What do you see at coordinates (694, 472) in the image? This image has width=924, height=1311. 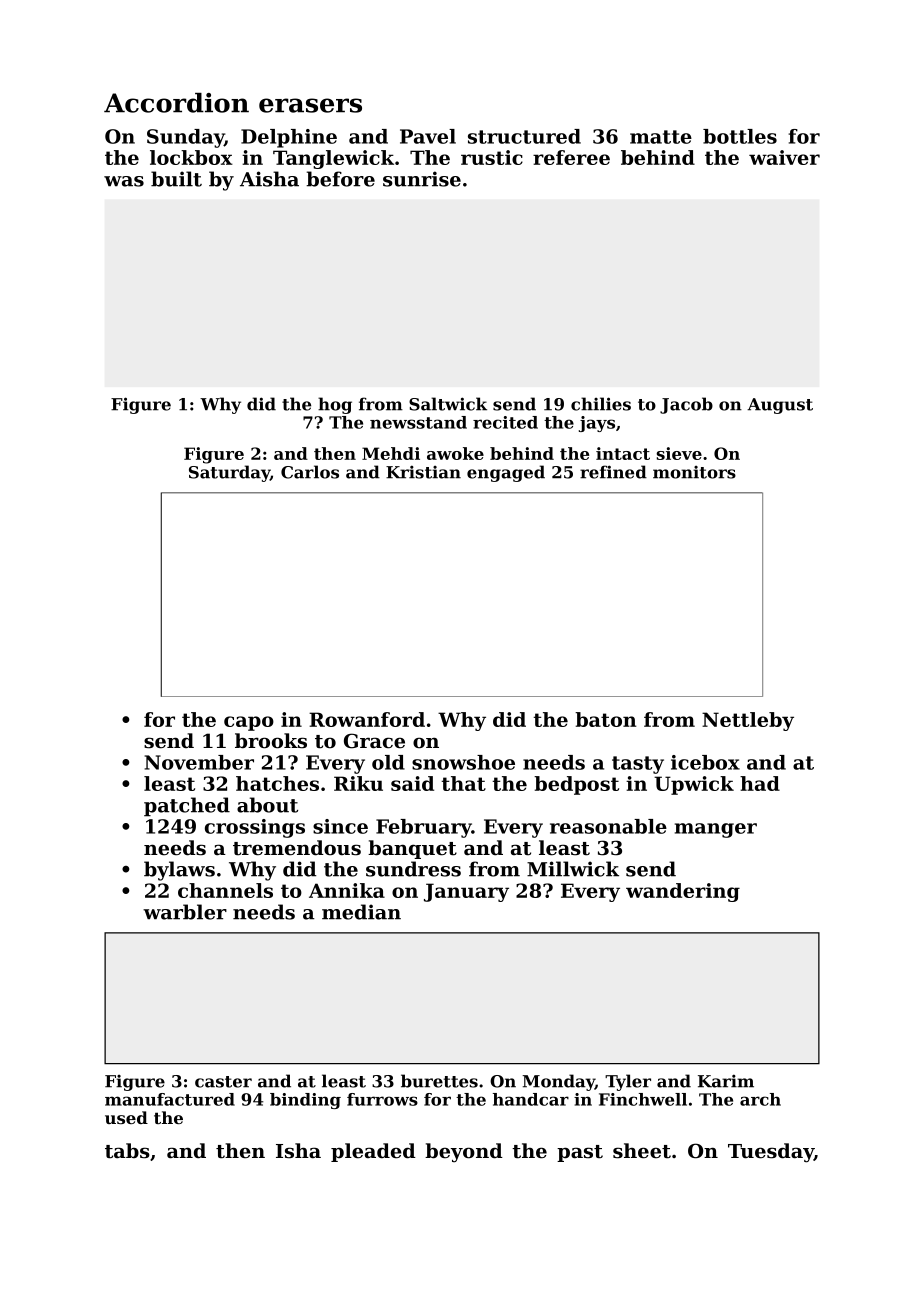 I see `monitors` at bounding box center [694, 472].
